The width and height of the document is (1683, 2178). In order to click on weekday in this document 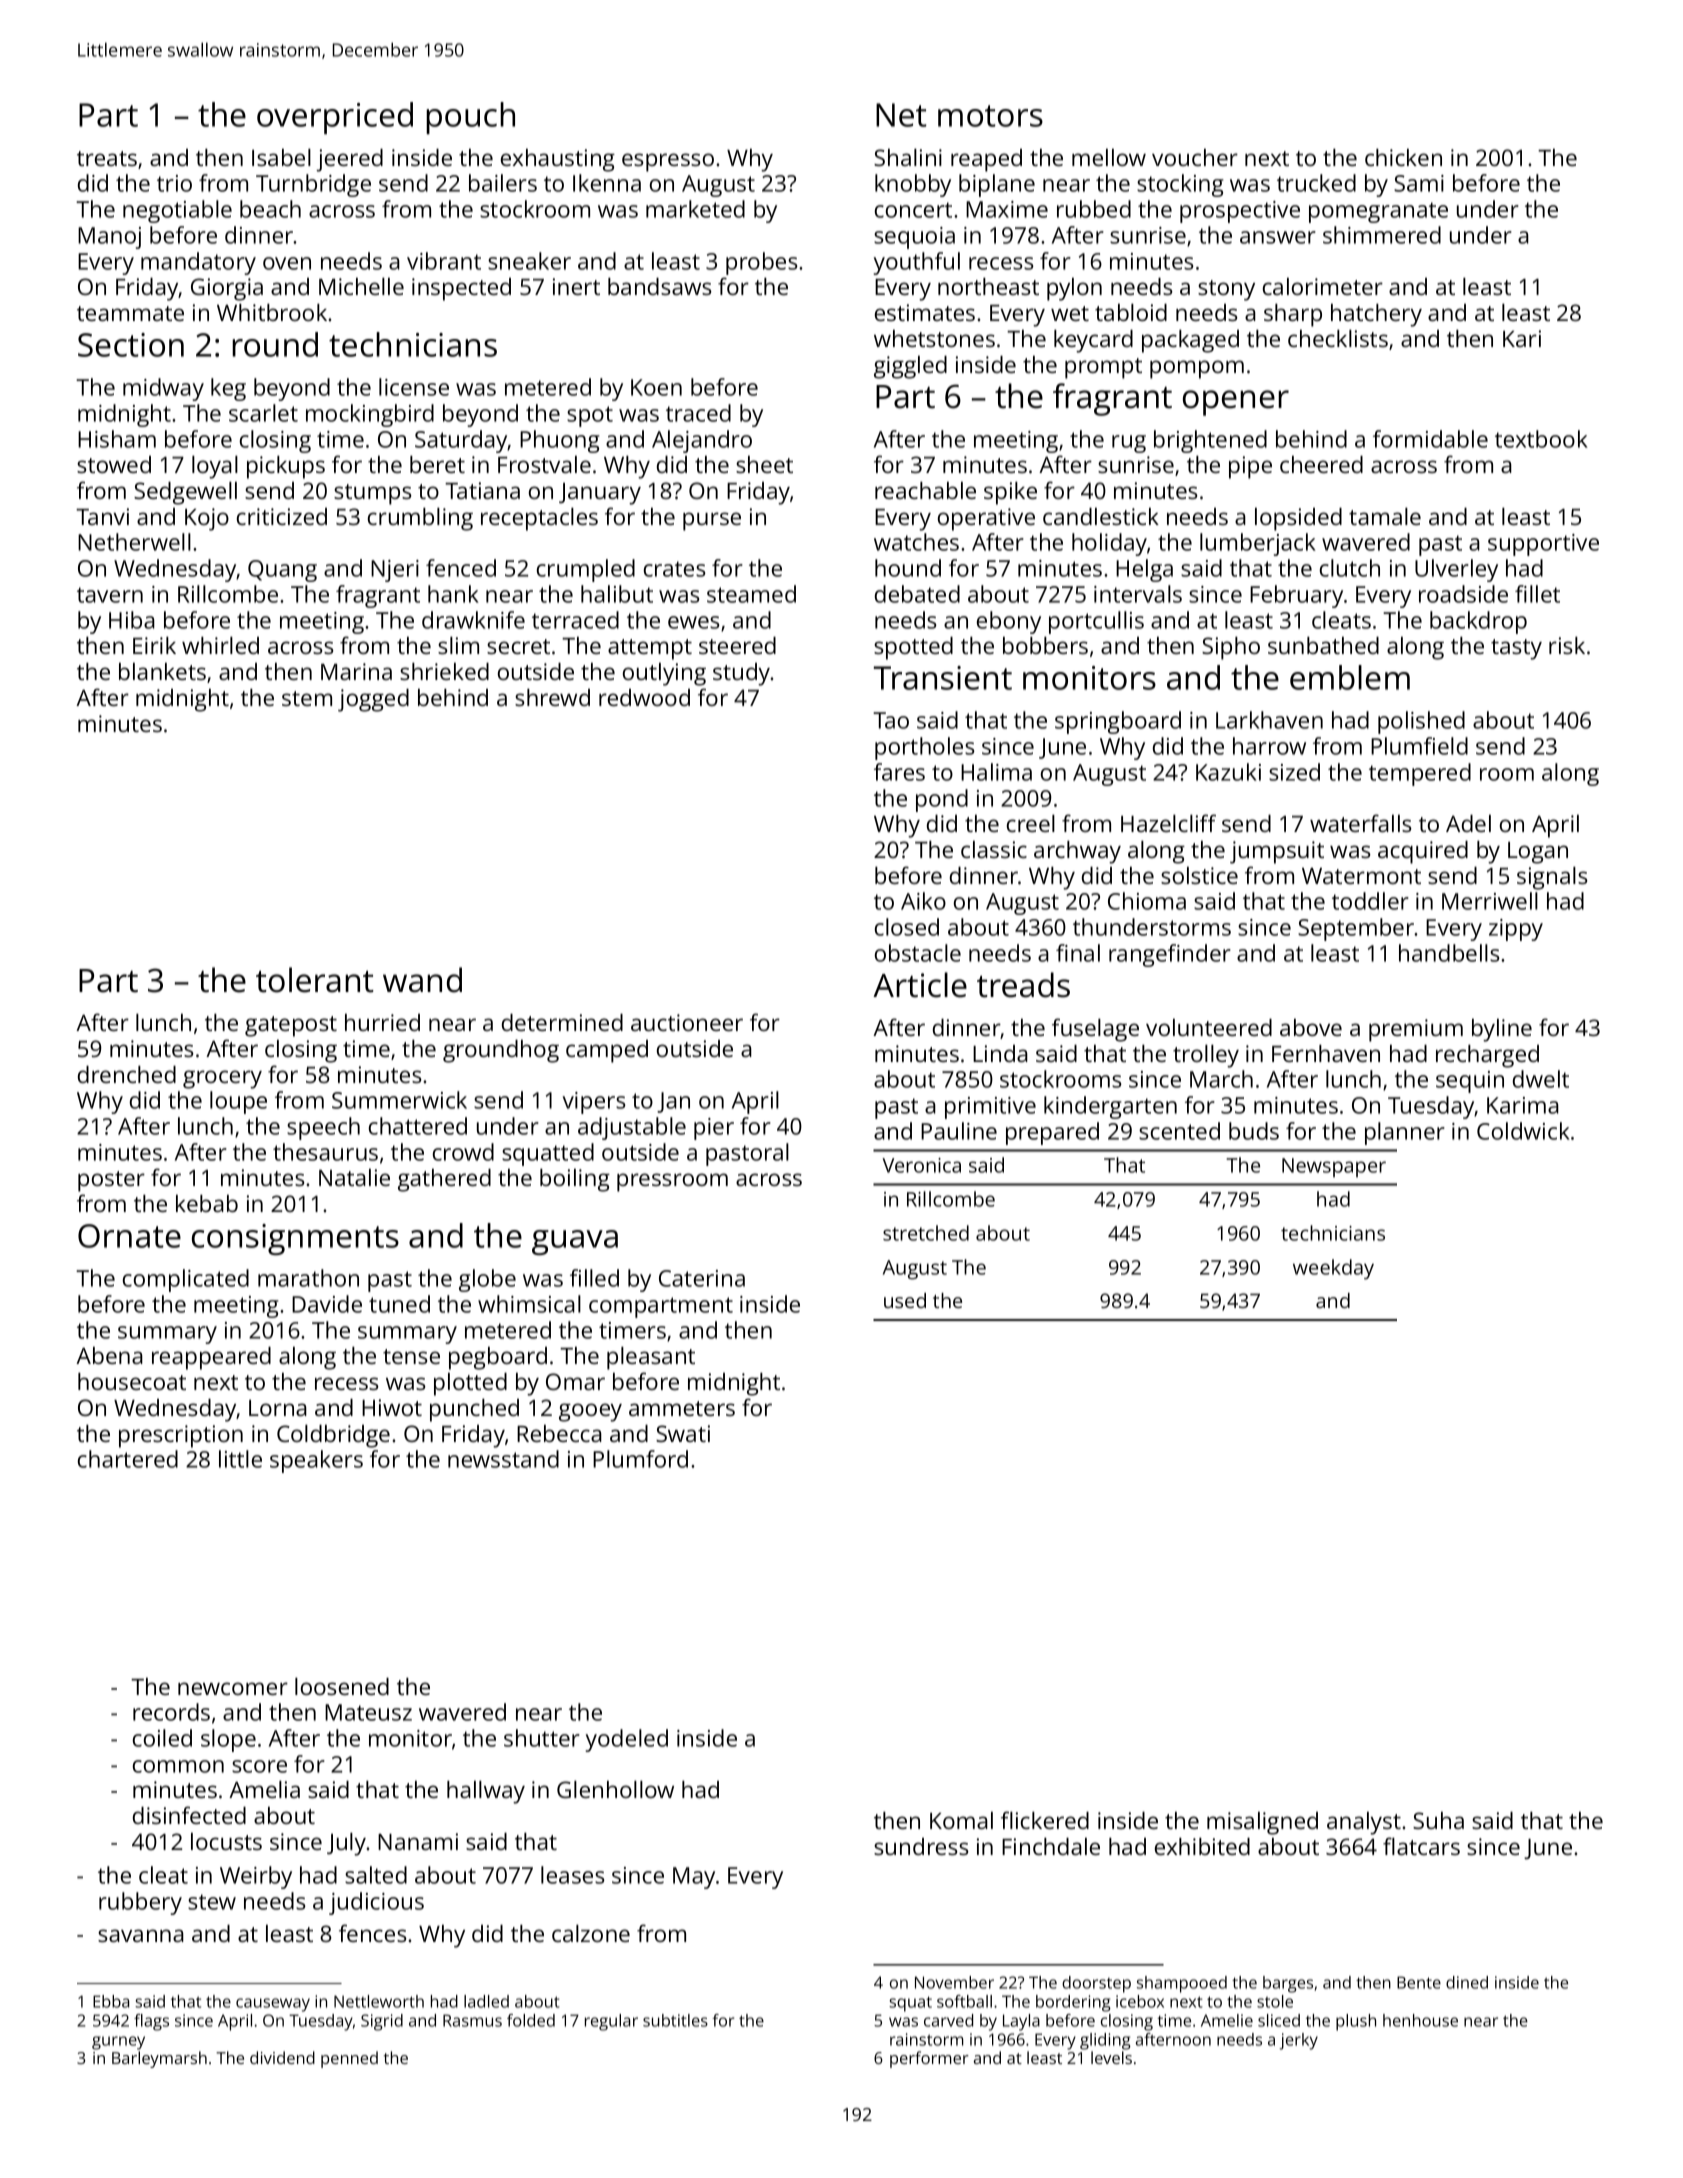, I will do `click(1333, 1269)`.
